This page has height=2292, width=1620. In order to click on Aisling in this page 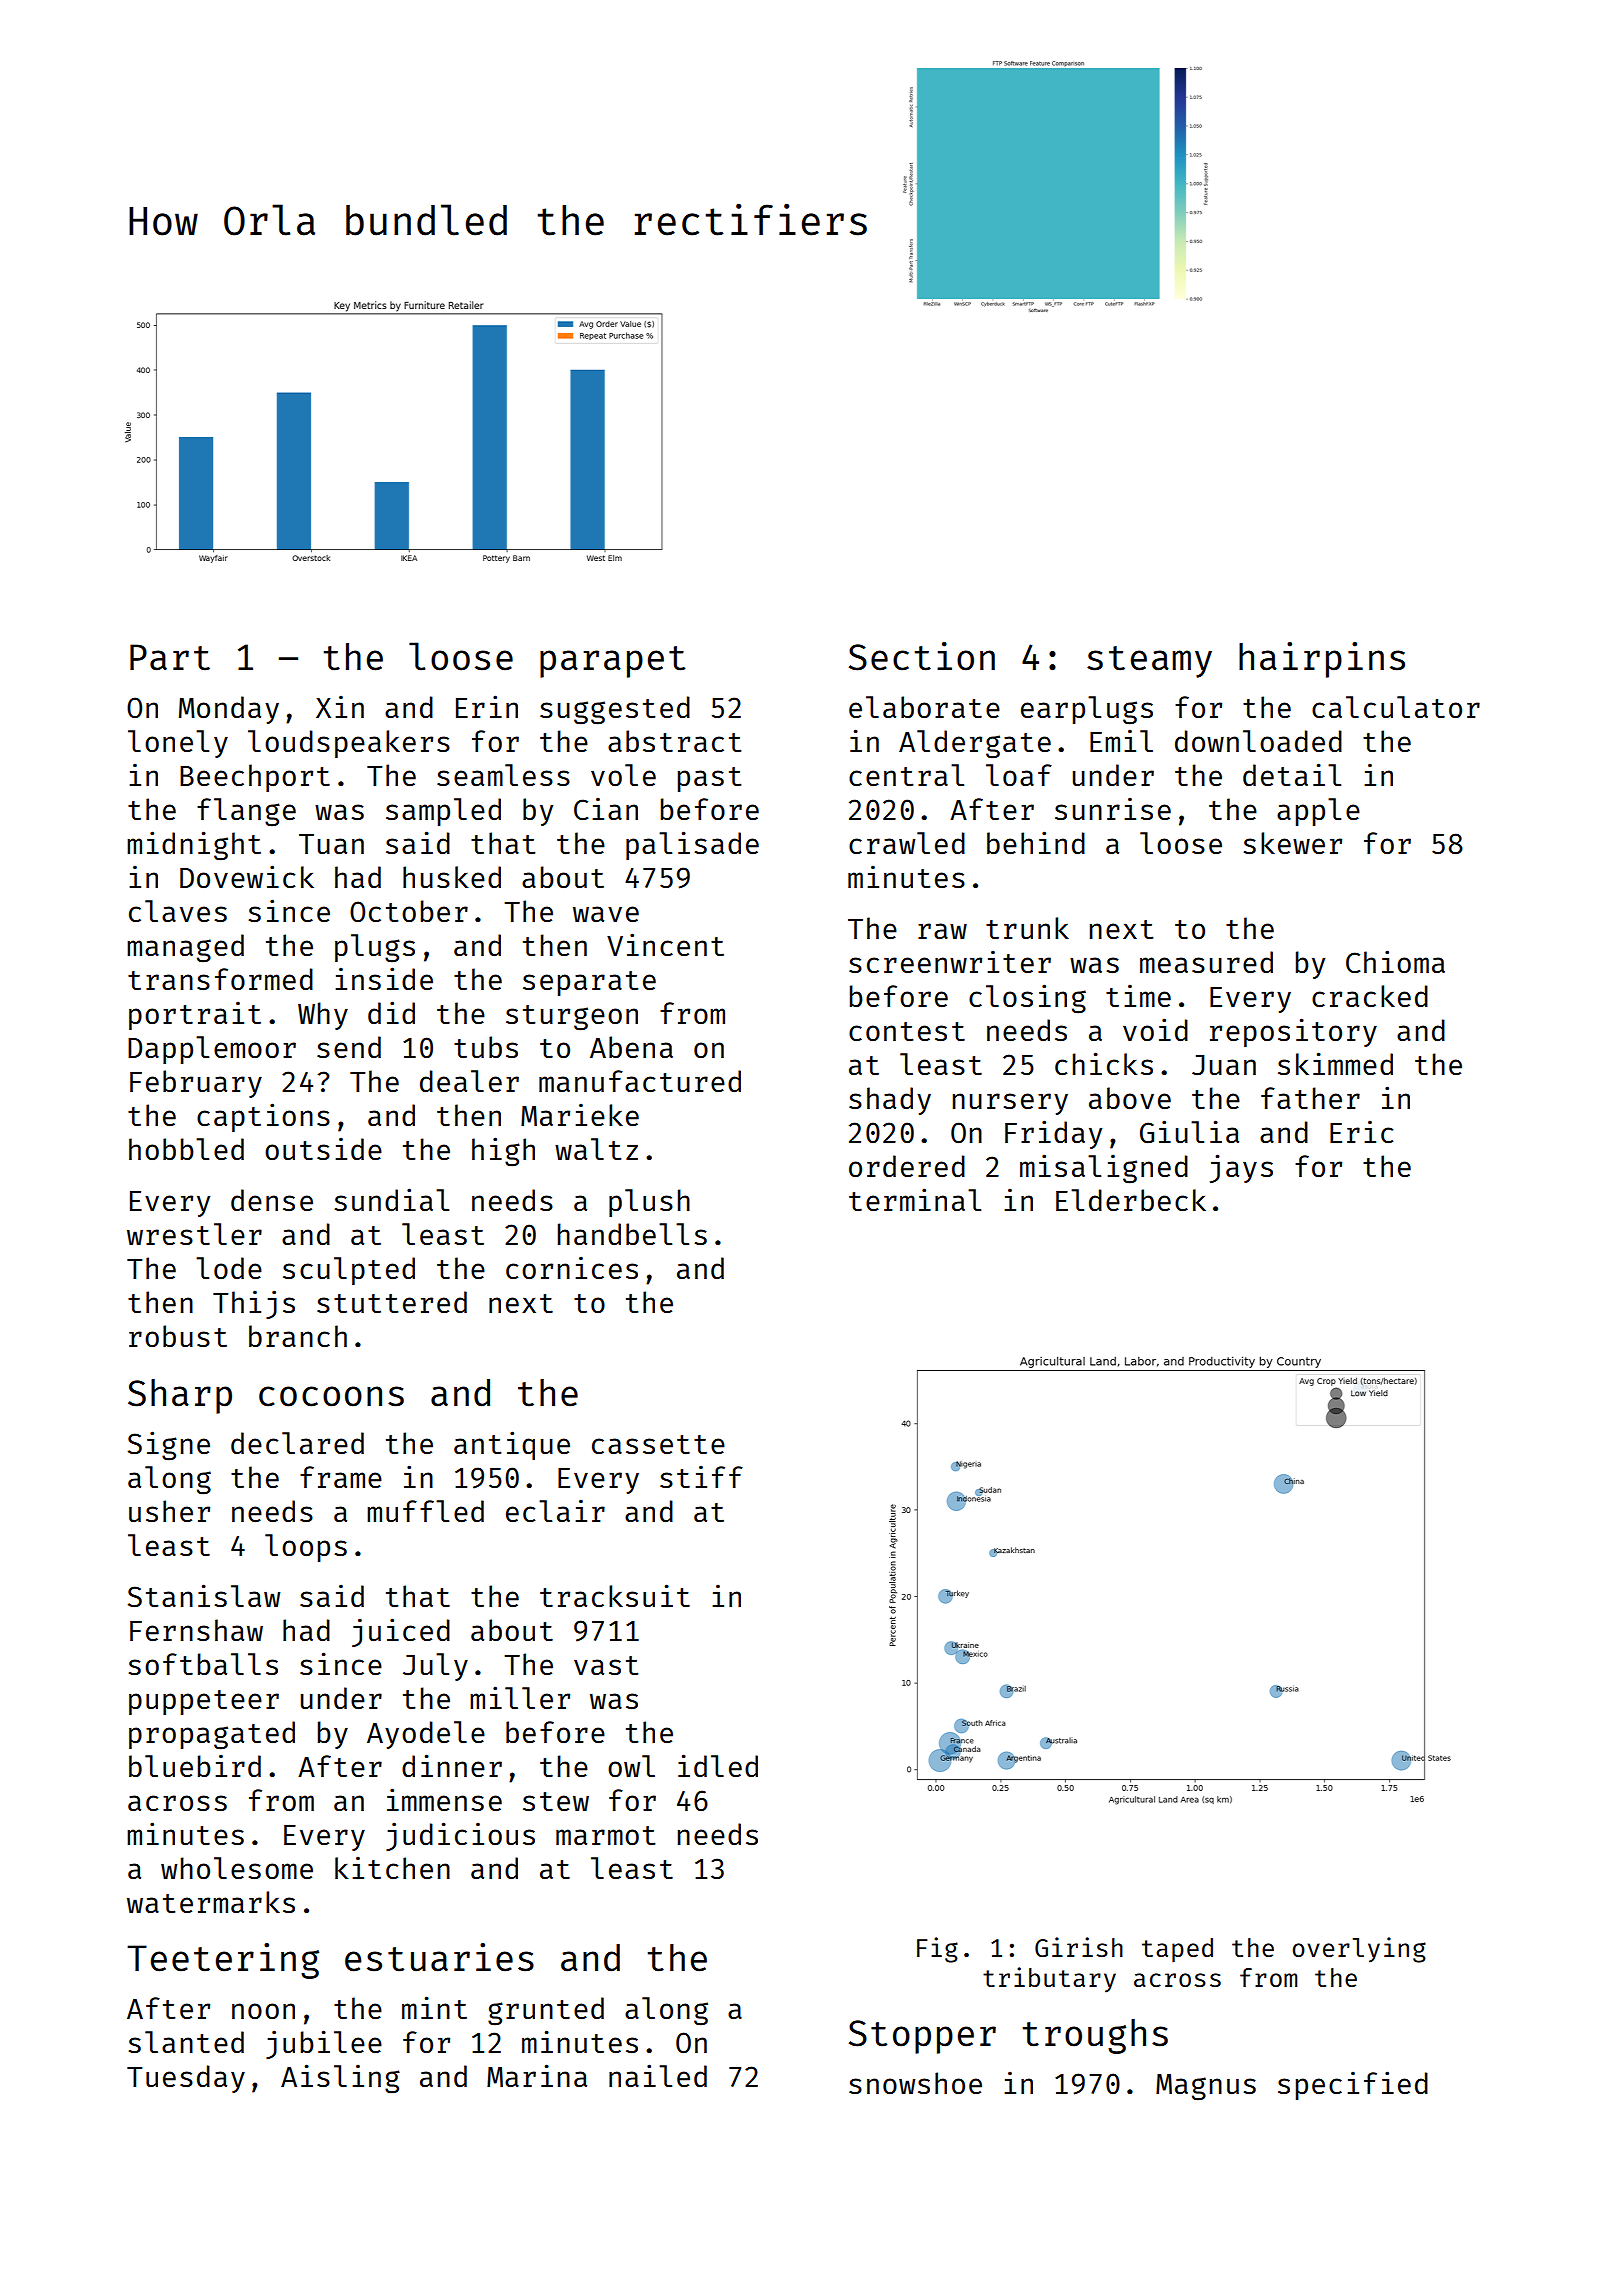, I will do `click(340, 2079)`.
